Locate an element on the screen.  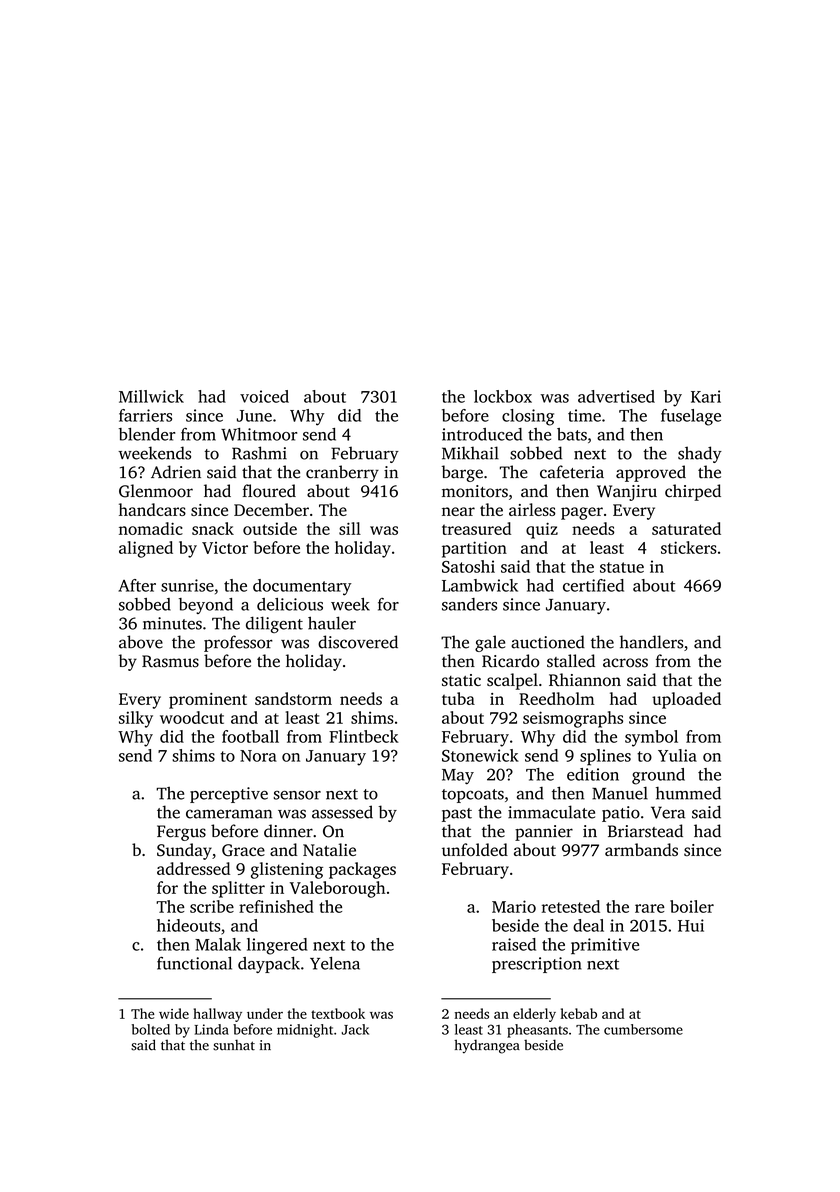
perceptive is located at coordinates (229, 795).
